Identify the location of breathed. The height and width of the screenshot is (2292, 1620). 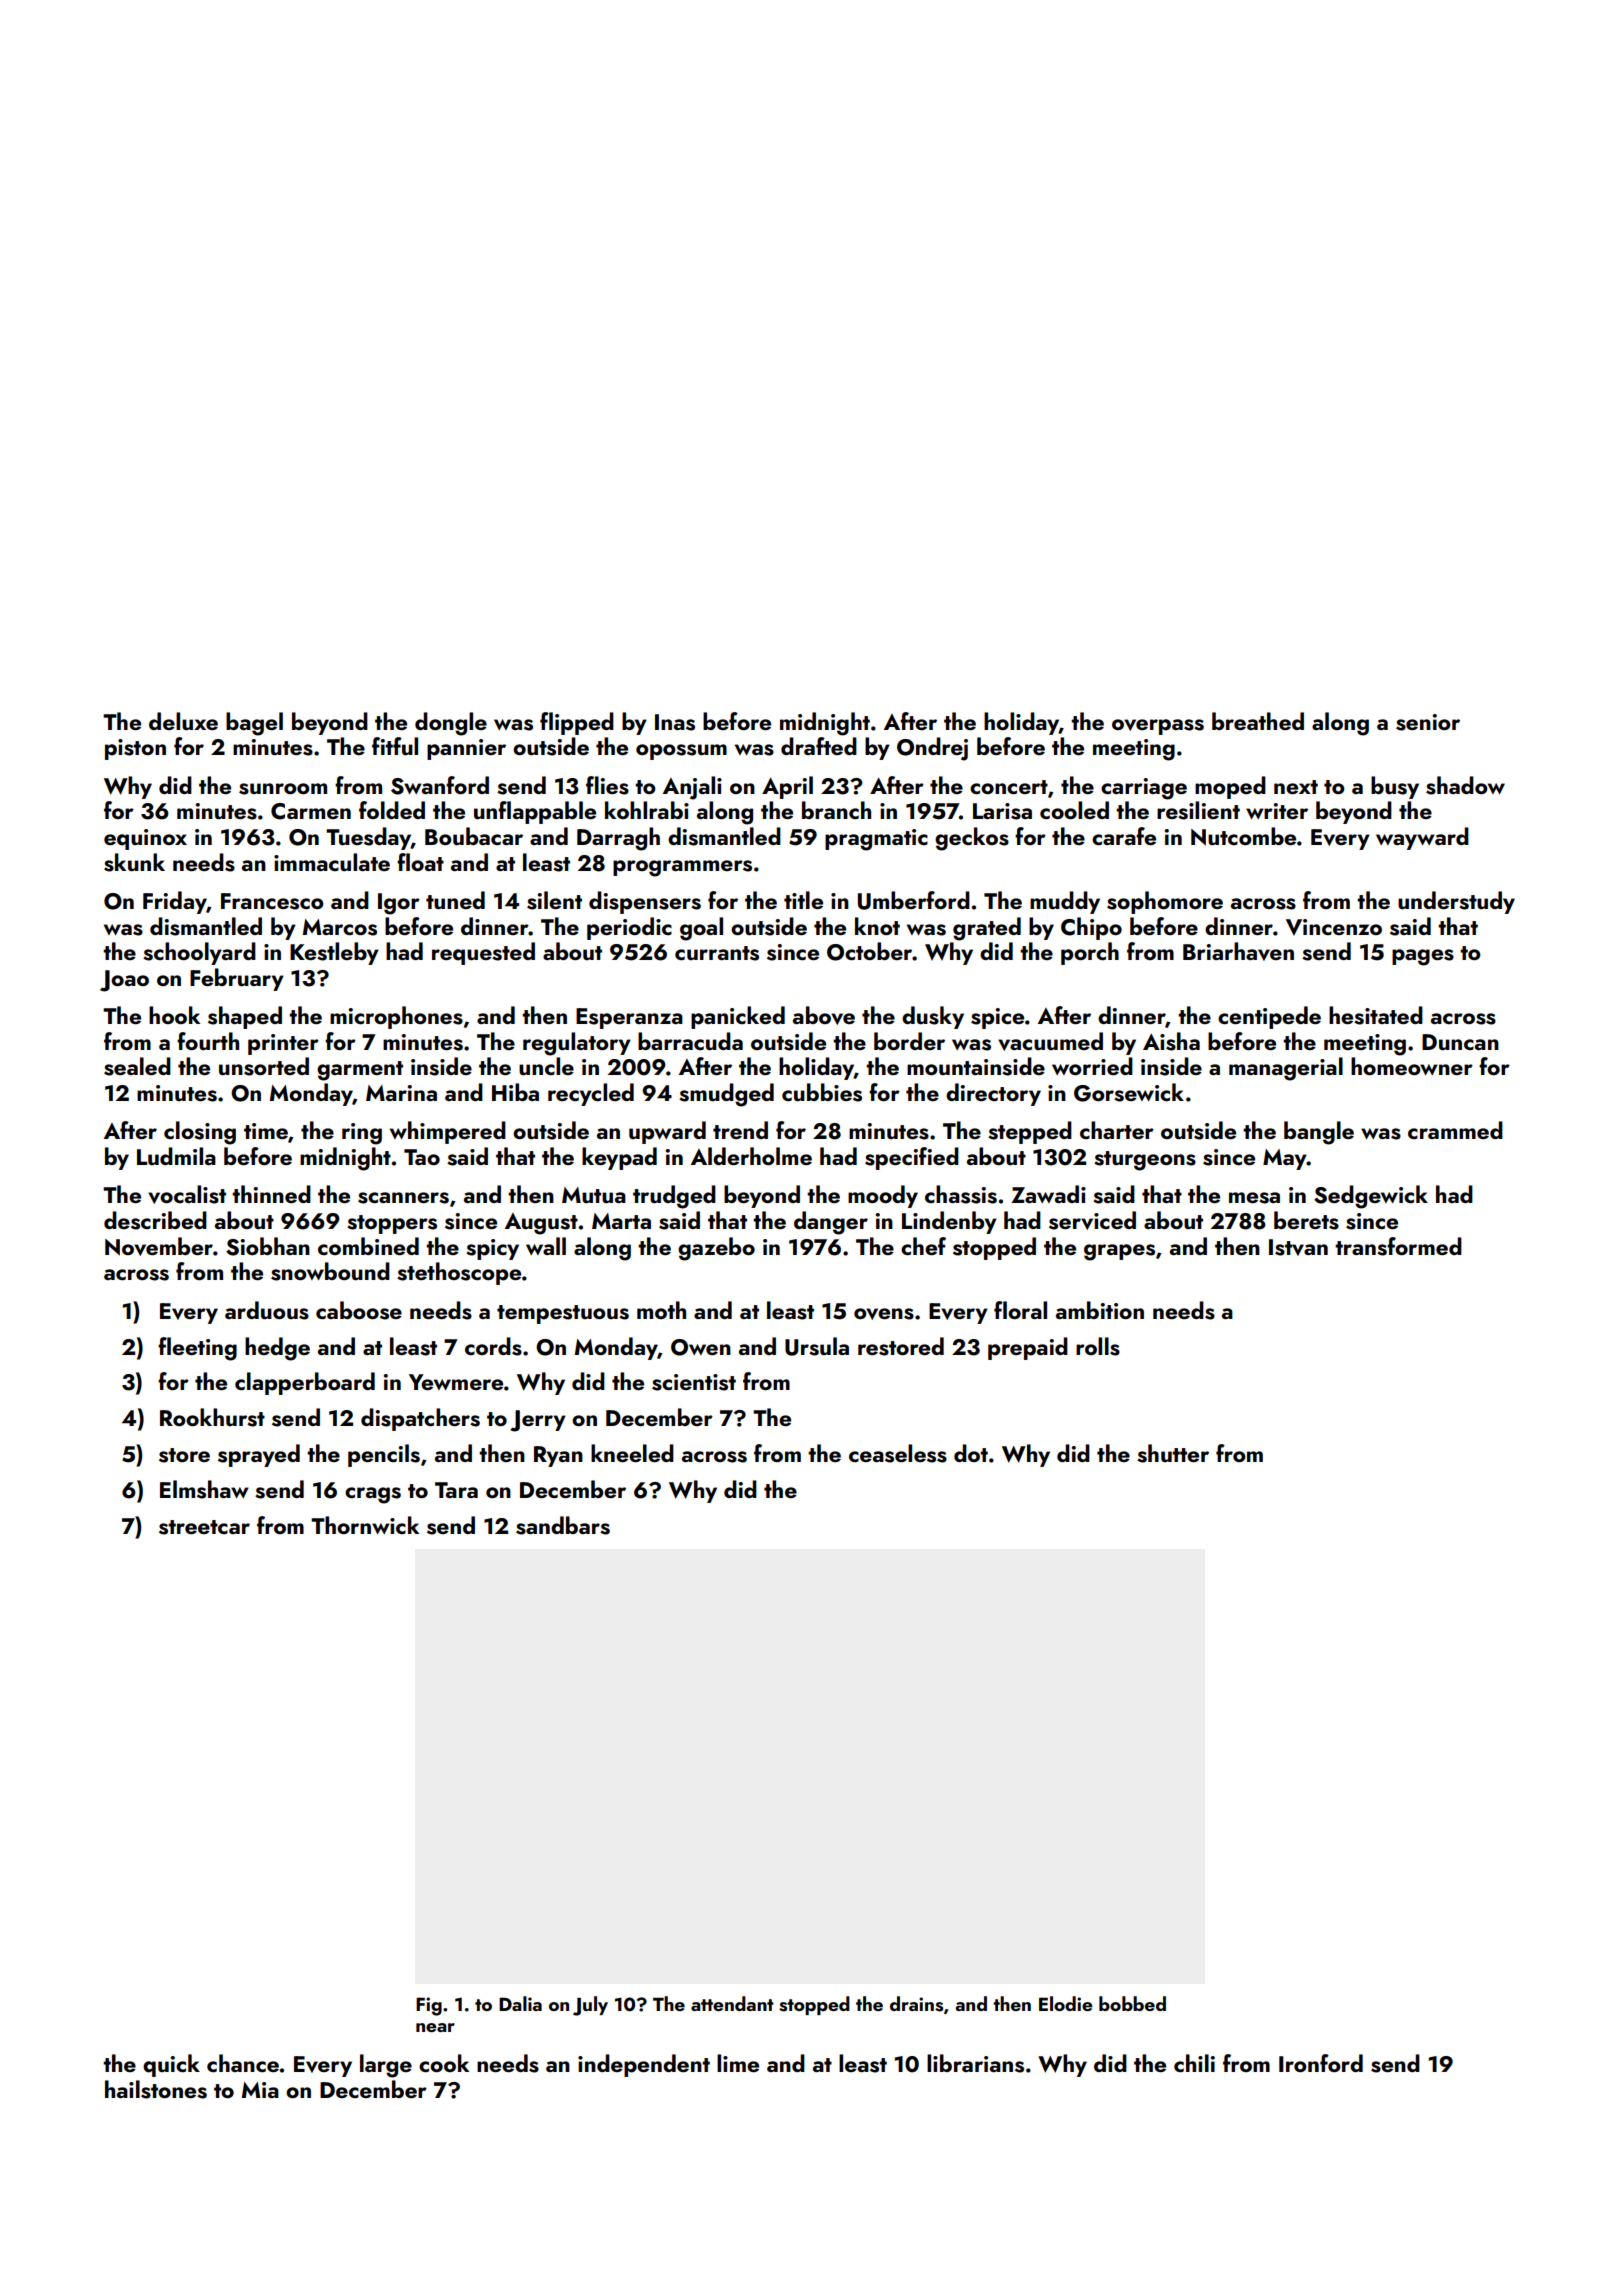
(1258, 721).
